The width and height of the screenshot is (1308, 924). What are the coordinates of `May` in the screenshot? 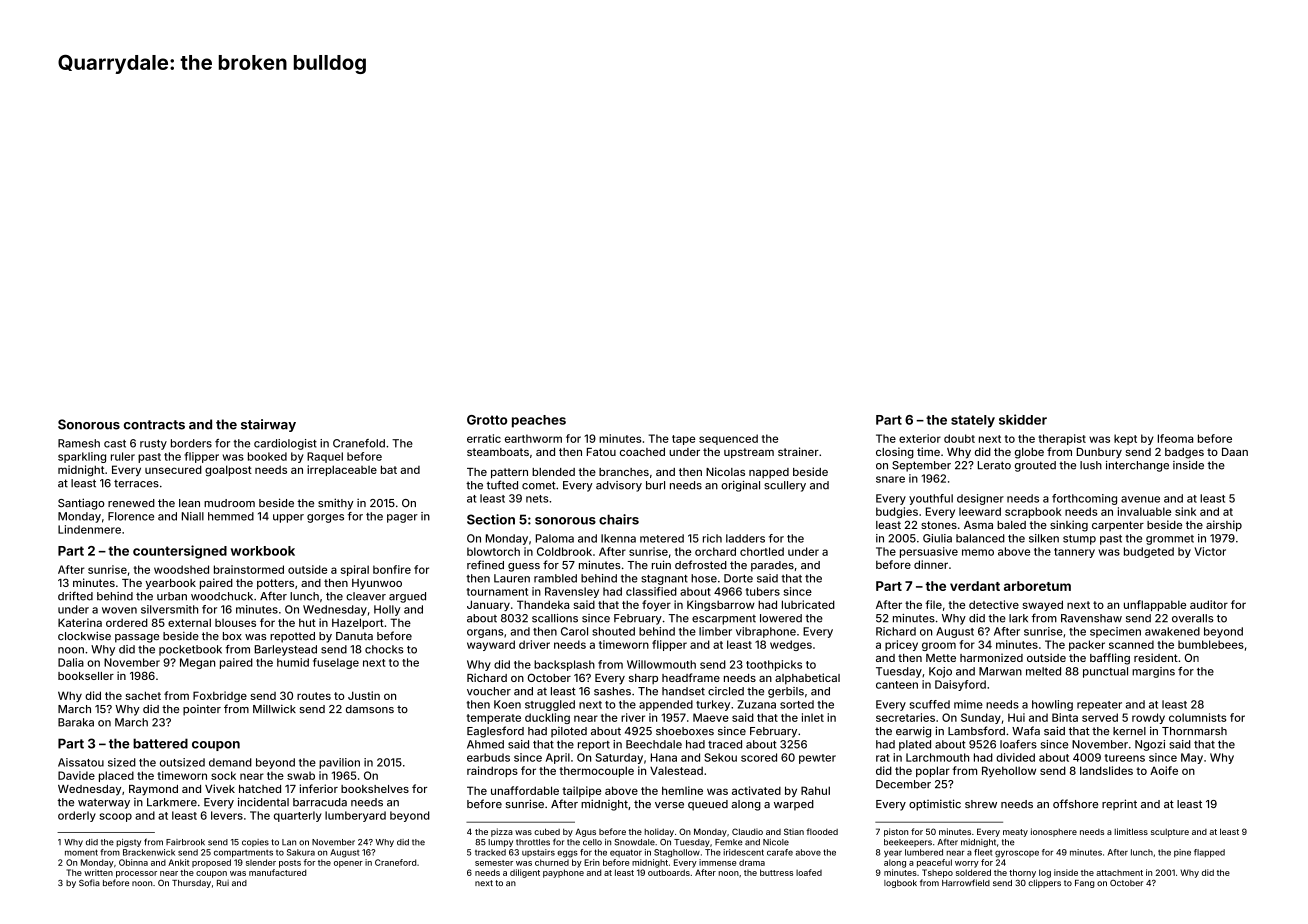 It's located at (1192, 758).
